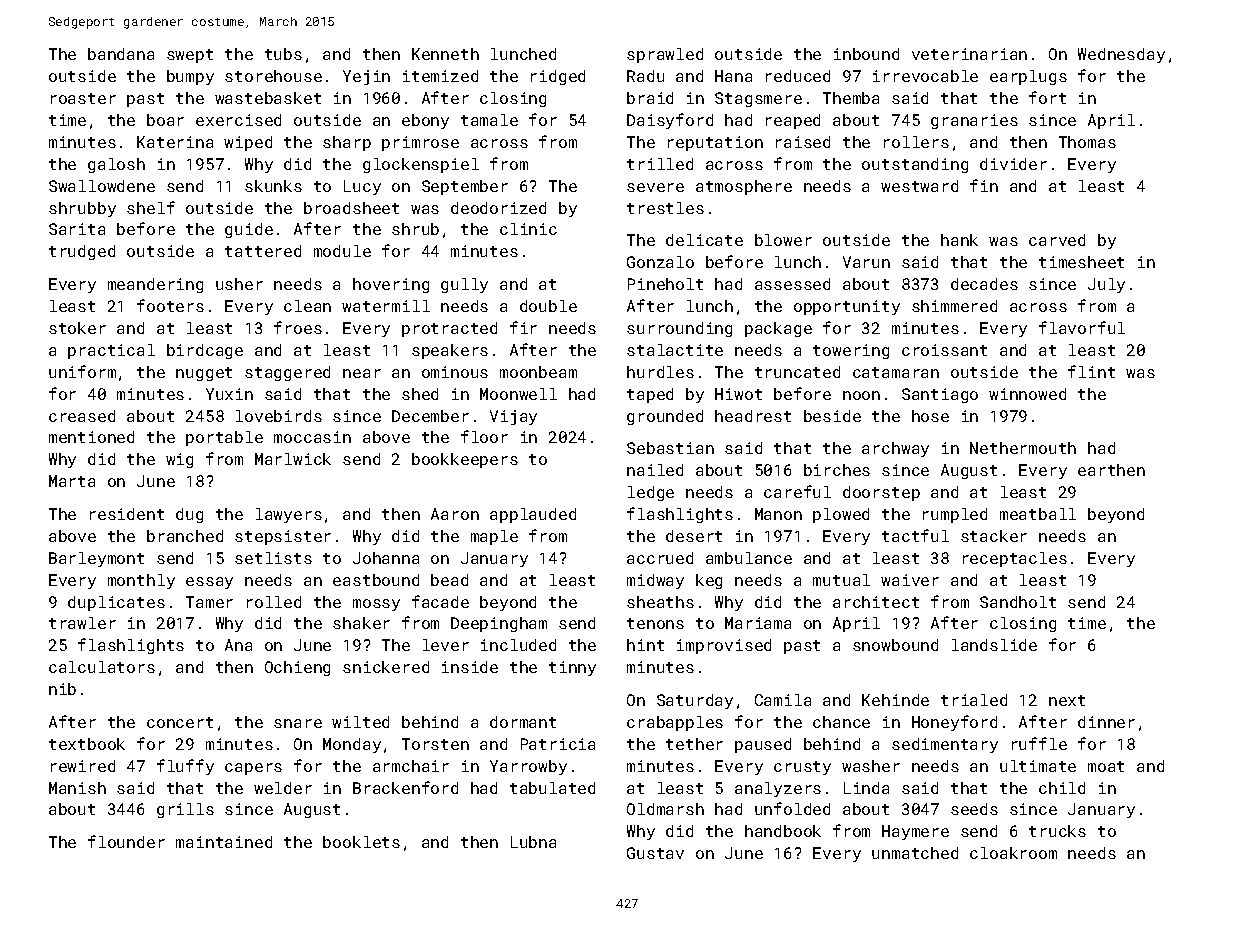  Describe the element at coordinates (204, 374) in the image. I see `nugget` at that location.
